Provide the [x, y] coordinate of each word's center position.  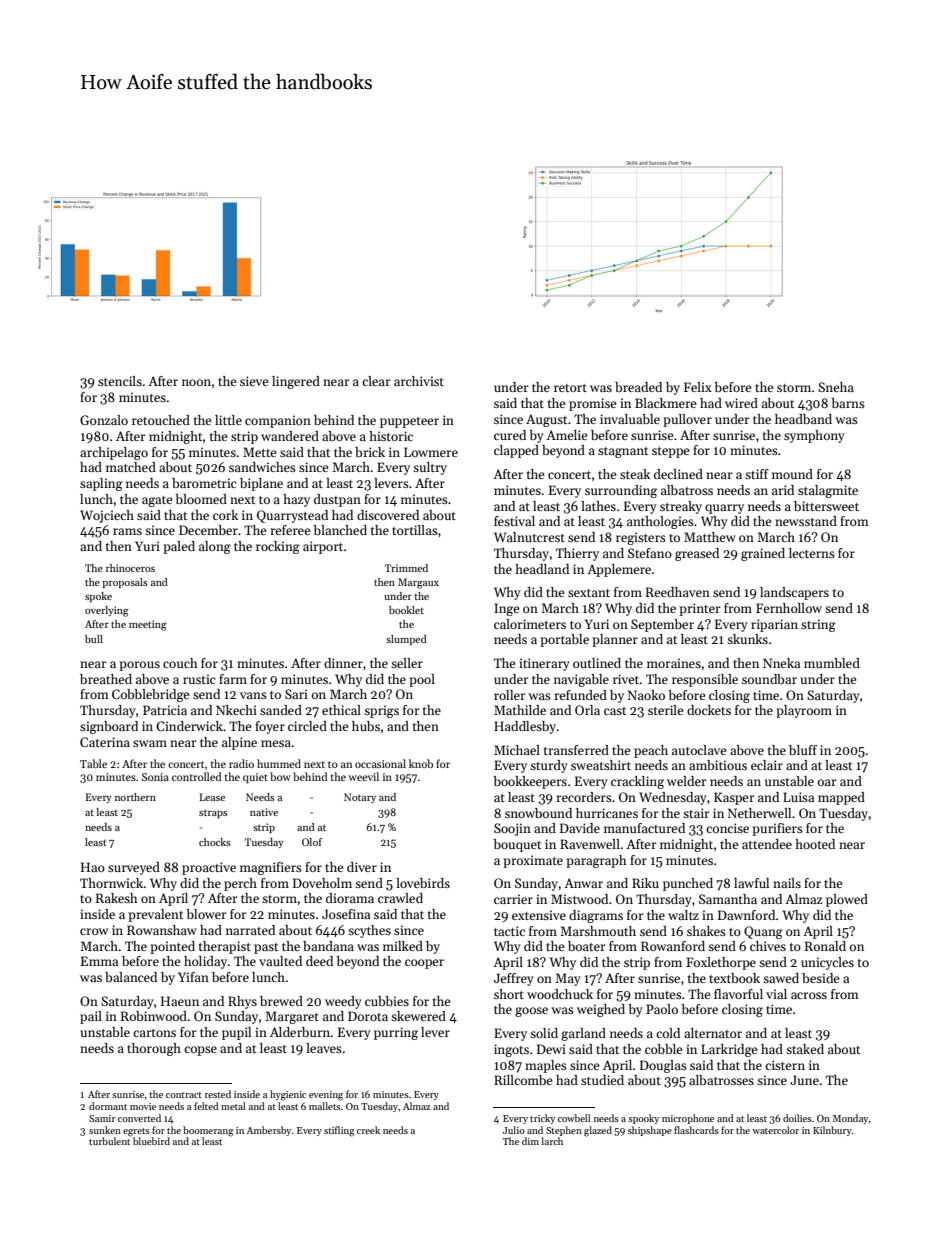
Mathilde [520, 710]
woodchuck [560, 994]
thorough [154, 1049]
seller [407, 663]
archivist [419, 381]
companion [278, 421]
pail [91, 1017]
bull [94, 639]
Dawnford [746, 915]
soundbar [769, 679]
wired [741, 403]
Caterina [105, 742]
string [818, 625]
